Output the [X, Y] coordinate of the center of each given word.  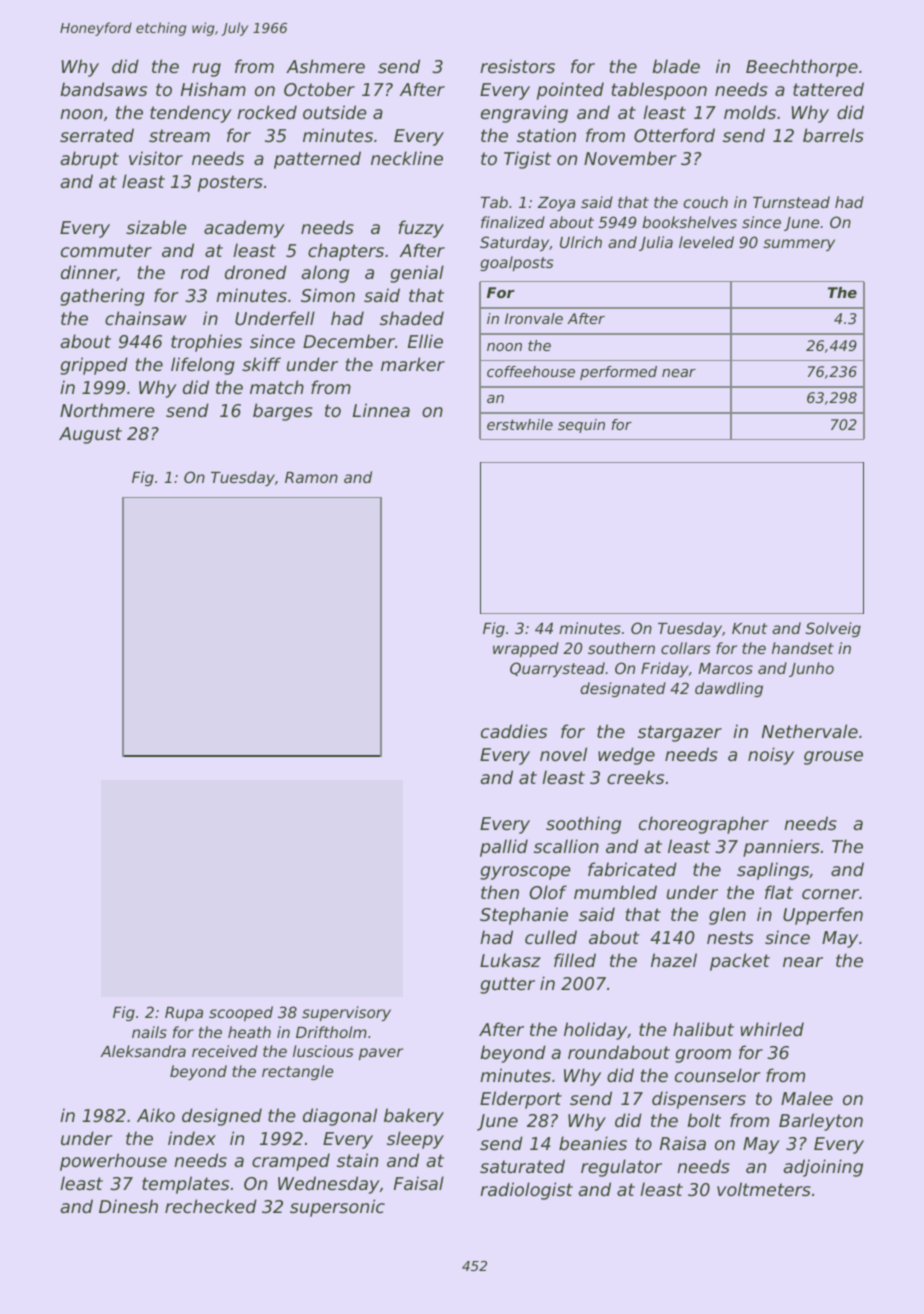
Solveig [833, 629]
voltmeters [764, 1189]
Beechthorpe [802, 68]
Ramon [311, 477]
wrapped [526, 649]
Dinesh [128, 1206]
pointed [570, 91]
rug [206, 70]
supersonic [337, 1208]
